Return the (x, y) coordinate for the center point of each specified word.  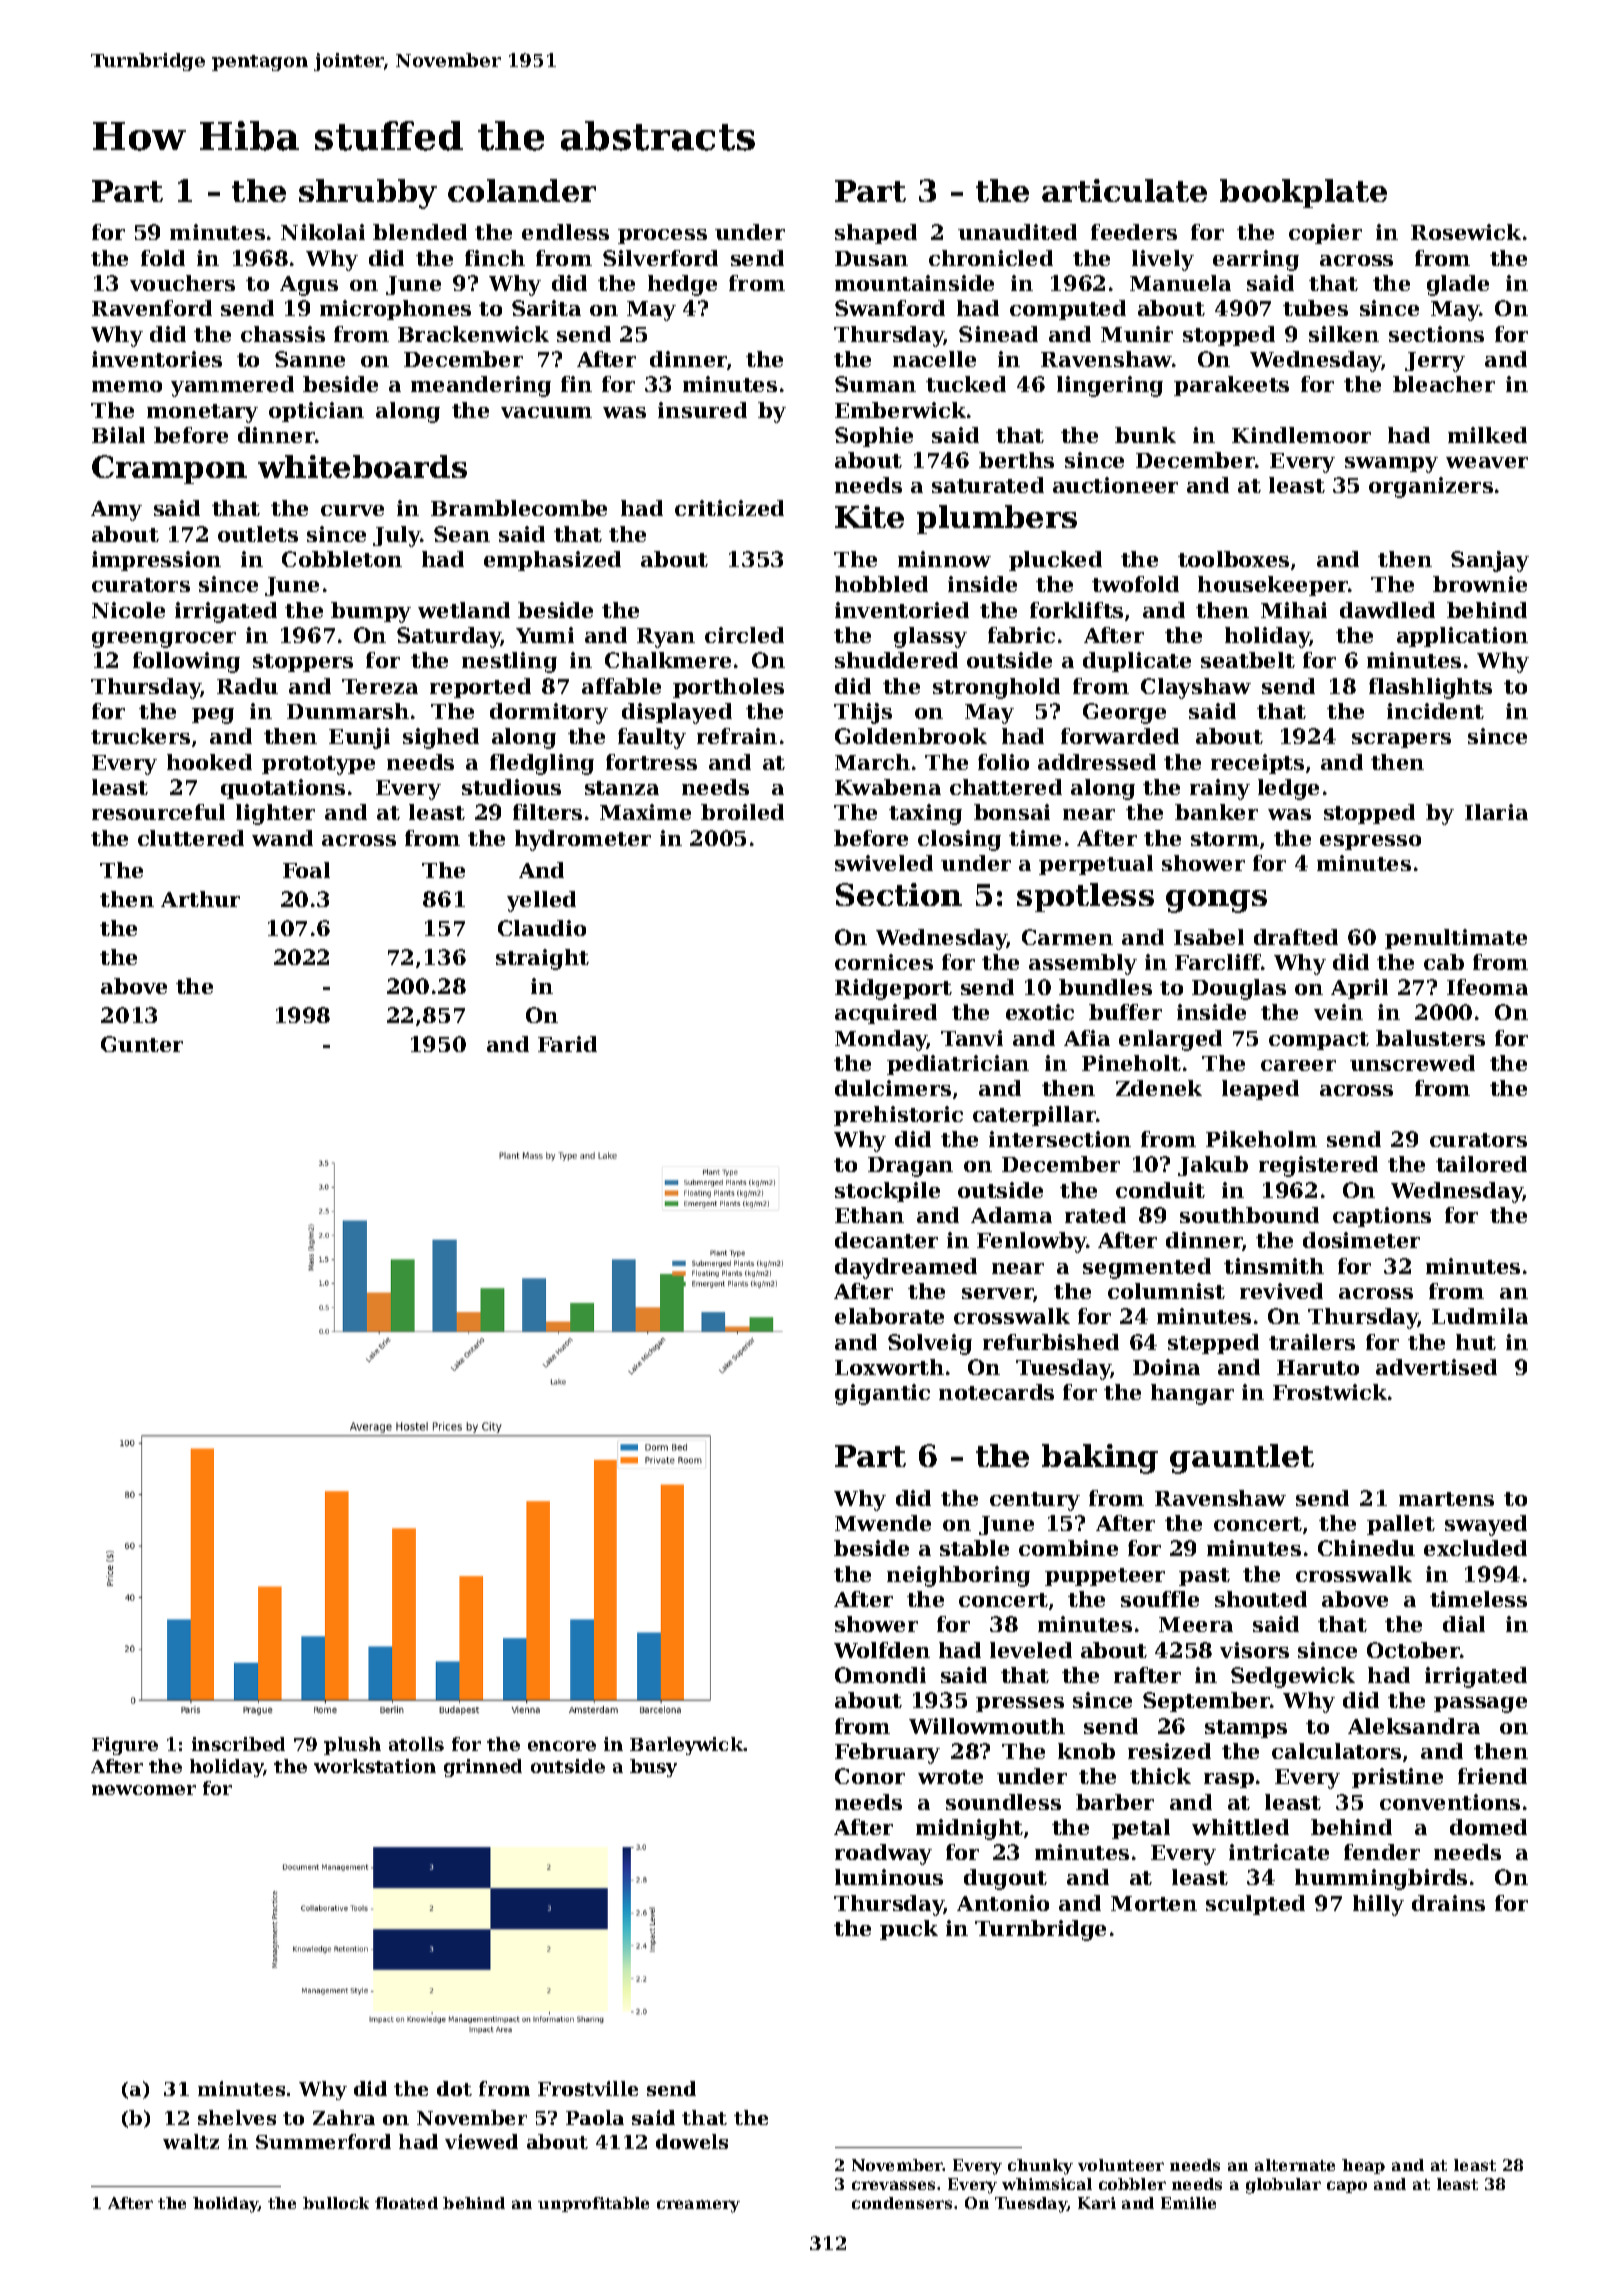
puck (909, 1930)
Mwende (883, 1523)
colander (522, 190)
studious (511, 787)
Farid (567, 1044)
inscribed (238, 1744)
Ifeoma (1487, 987)
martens (1446, 1499)
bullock (336, 2203)
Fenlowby (1031, 1242)
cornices (884, 962)
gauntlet (1242, 1459)
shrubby (368, 194)
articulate (1124, 190)
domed (1488, 1827)
